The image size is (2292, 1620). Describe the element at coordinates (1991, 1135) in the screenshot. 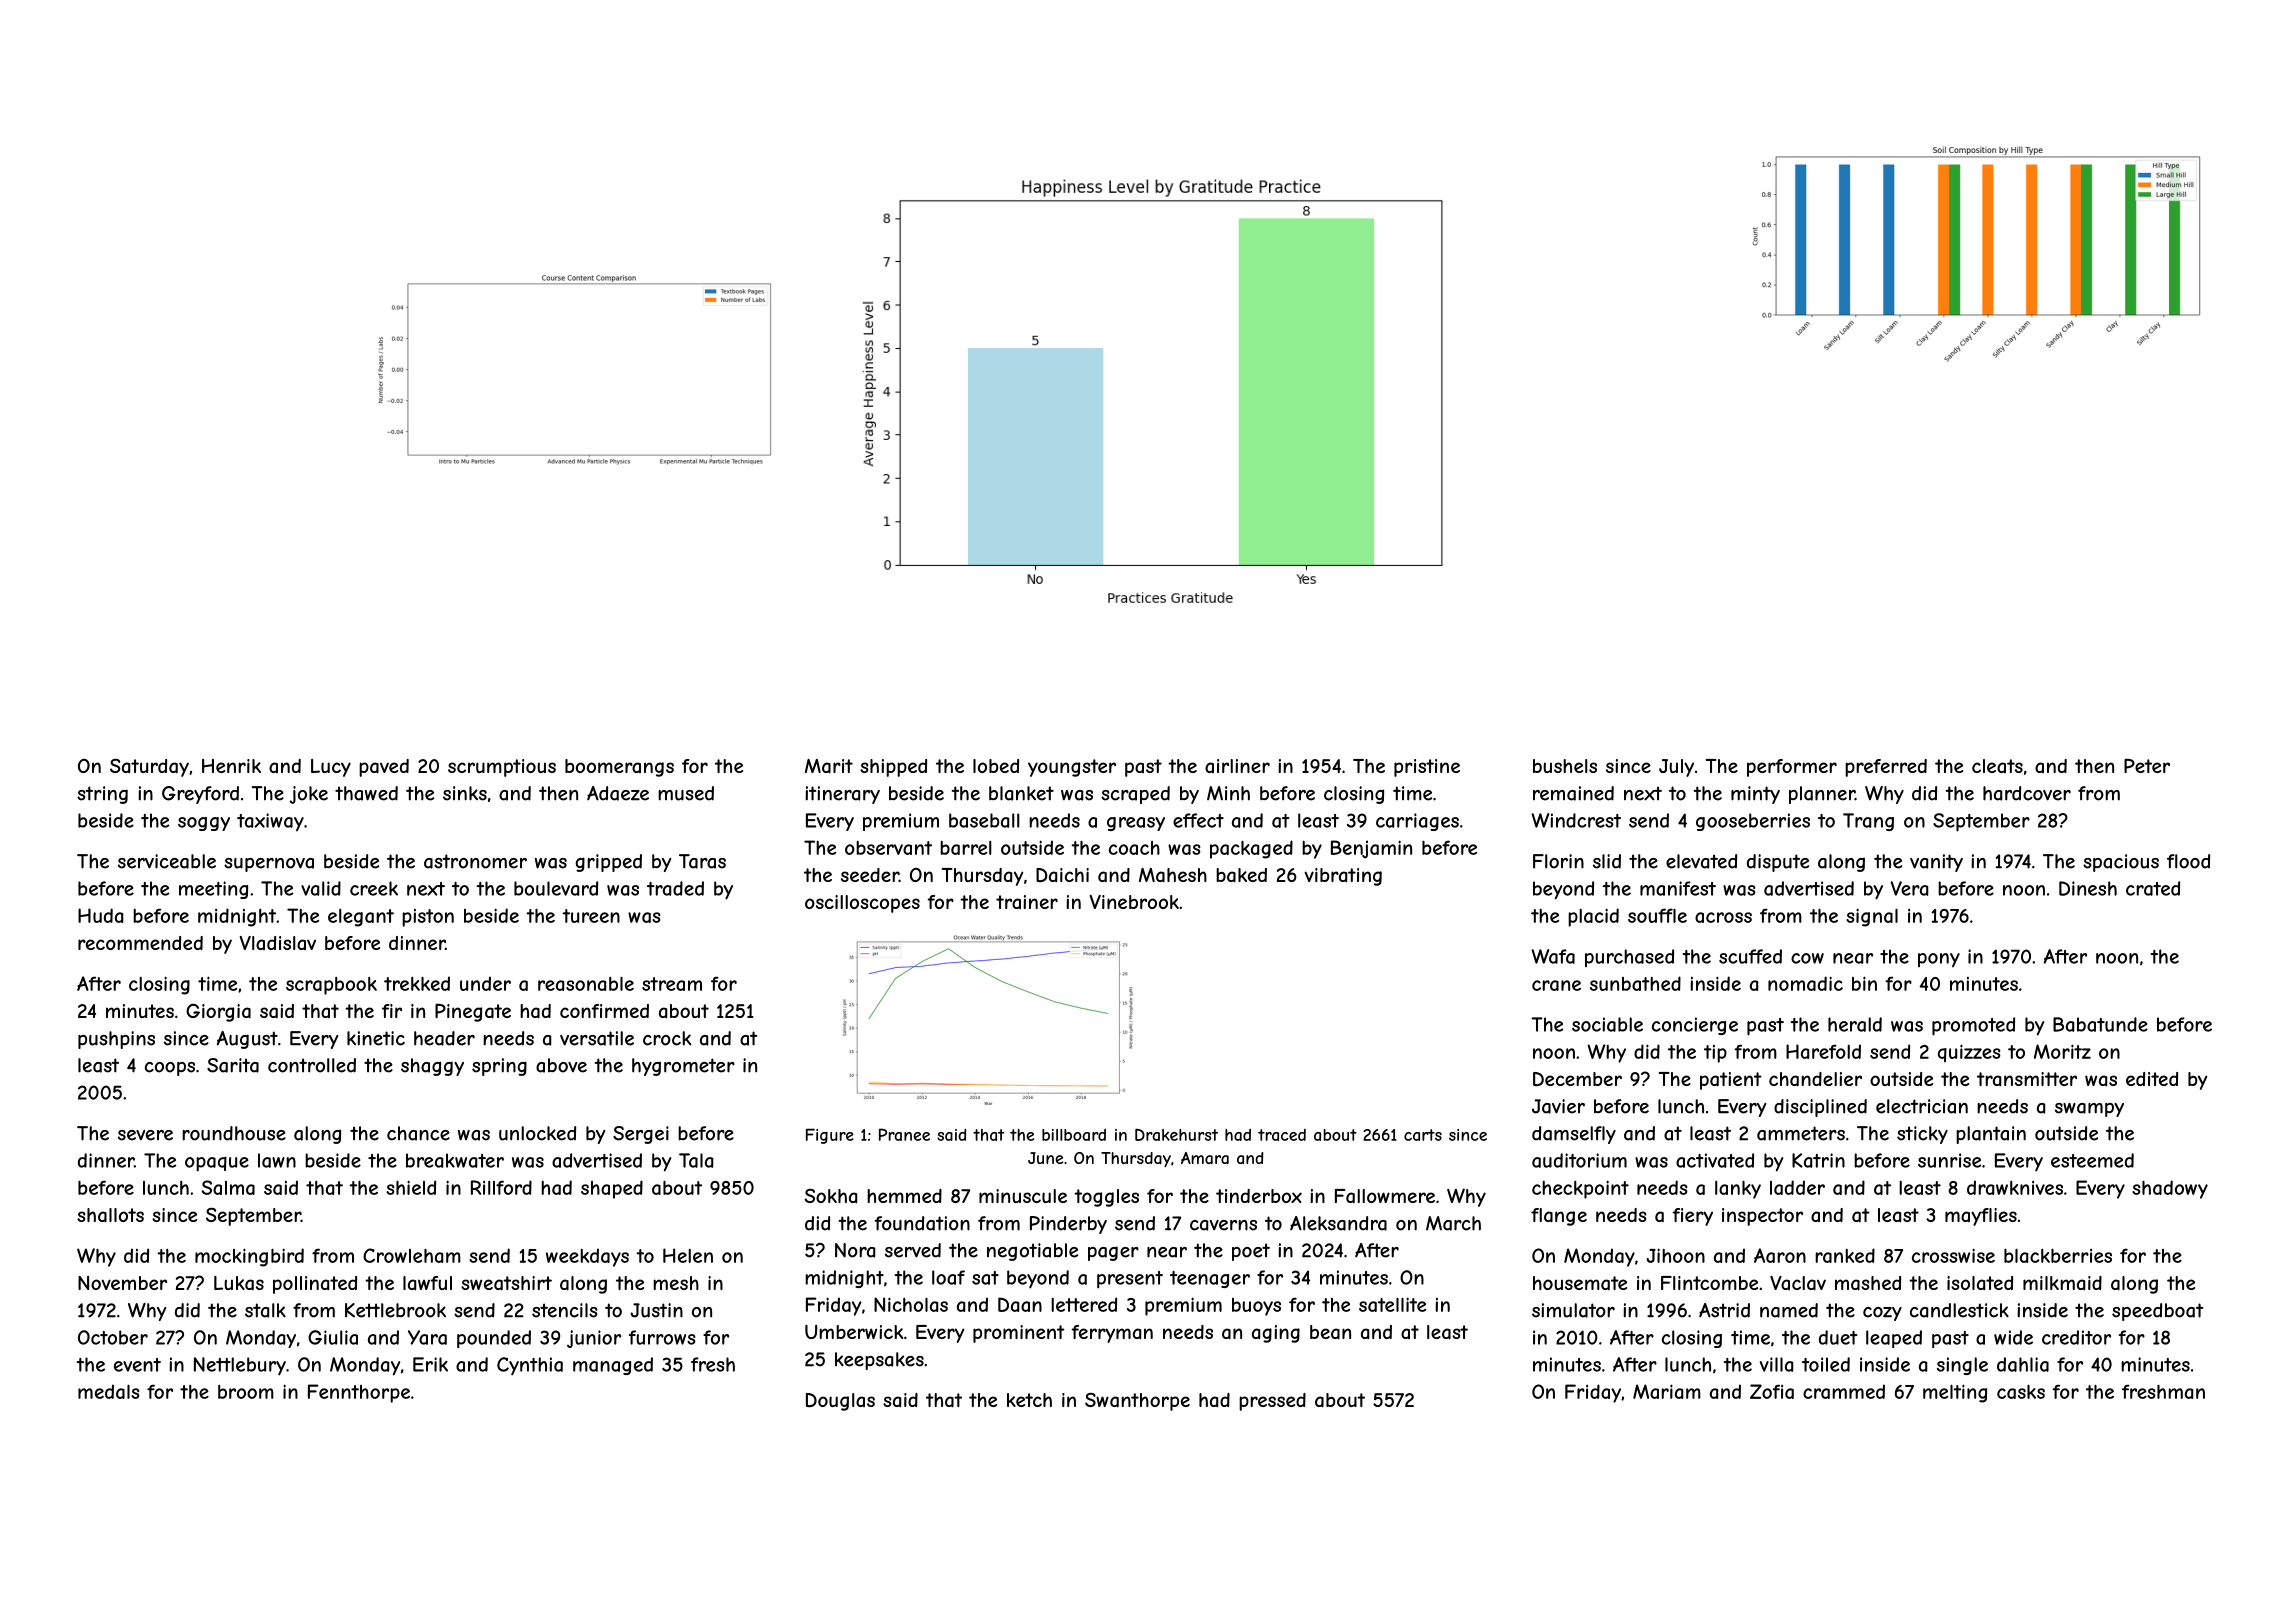

I see `plantain` at that location.
